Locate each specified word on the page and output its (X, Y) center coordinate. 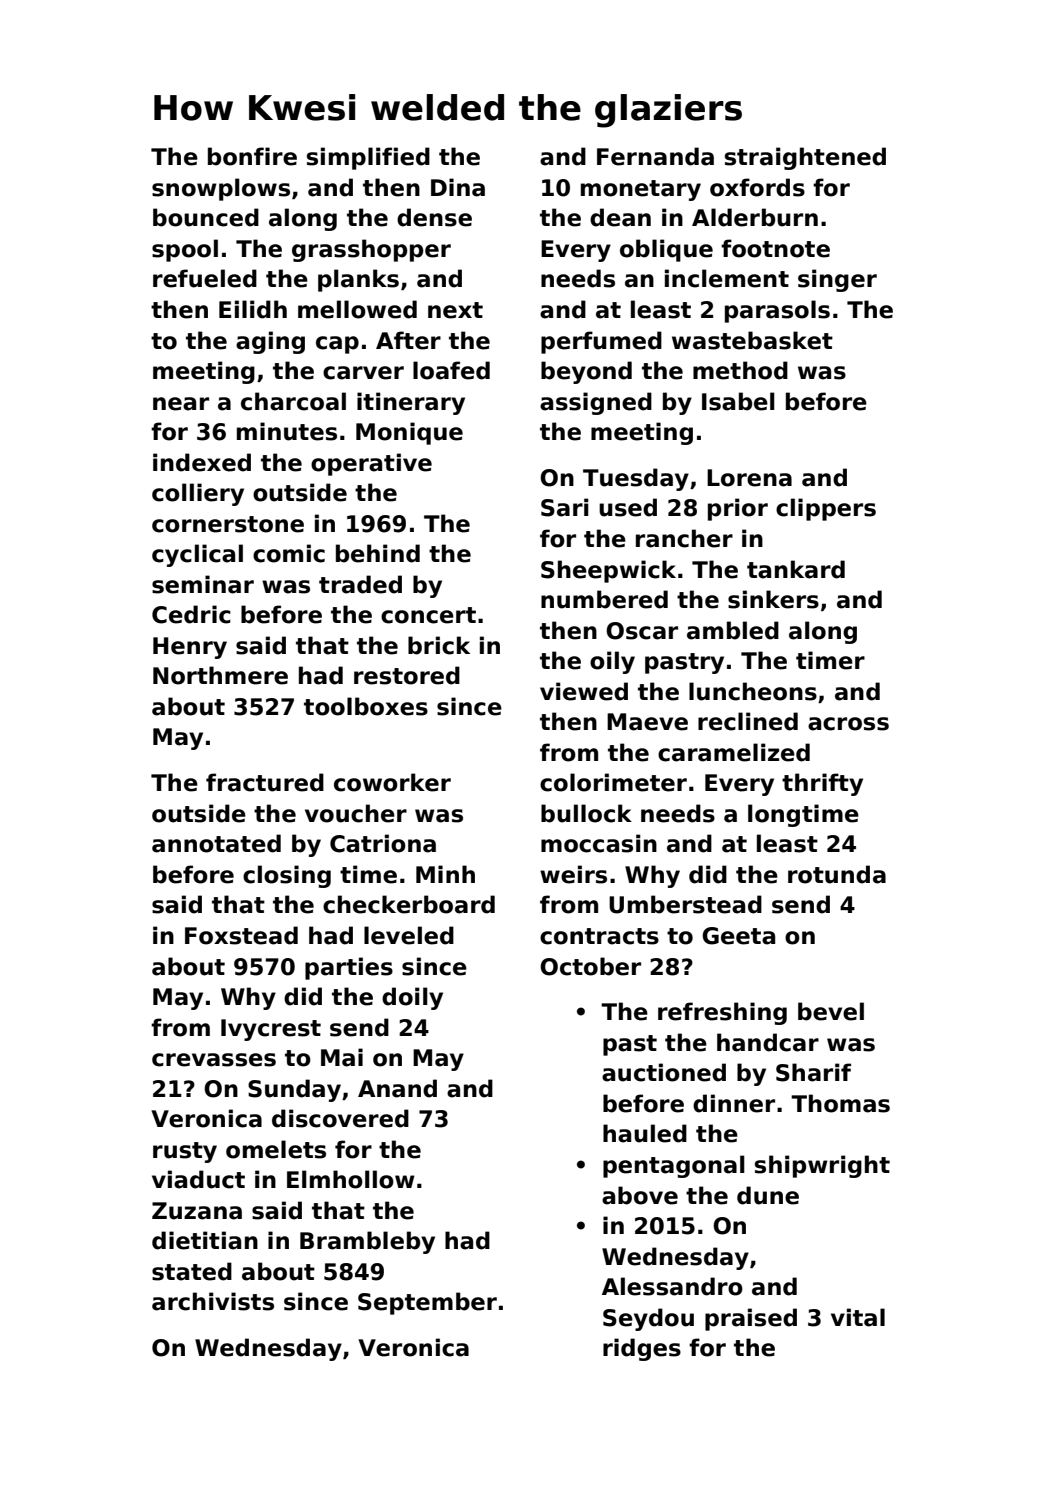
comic (289, 553)
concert (428, 615)
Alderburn (755, 217)
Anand (397, 1088)
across (848, 724)
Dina (458, 187)
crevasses (214, 1060)
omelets (276, 1149)
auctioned (664, 1072)
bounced (206, 217)
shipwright (822, 1166)
